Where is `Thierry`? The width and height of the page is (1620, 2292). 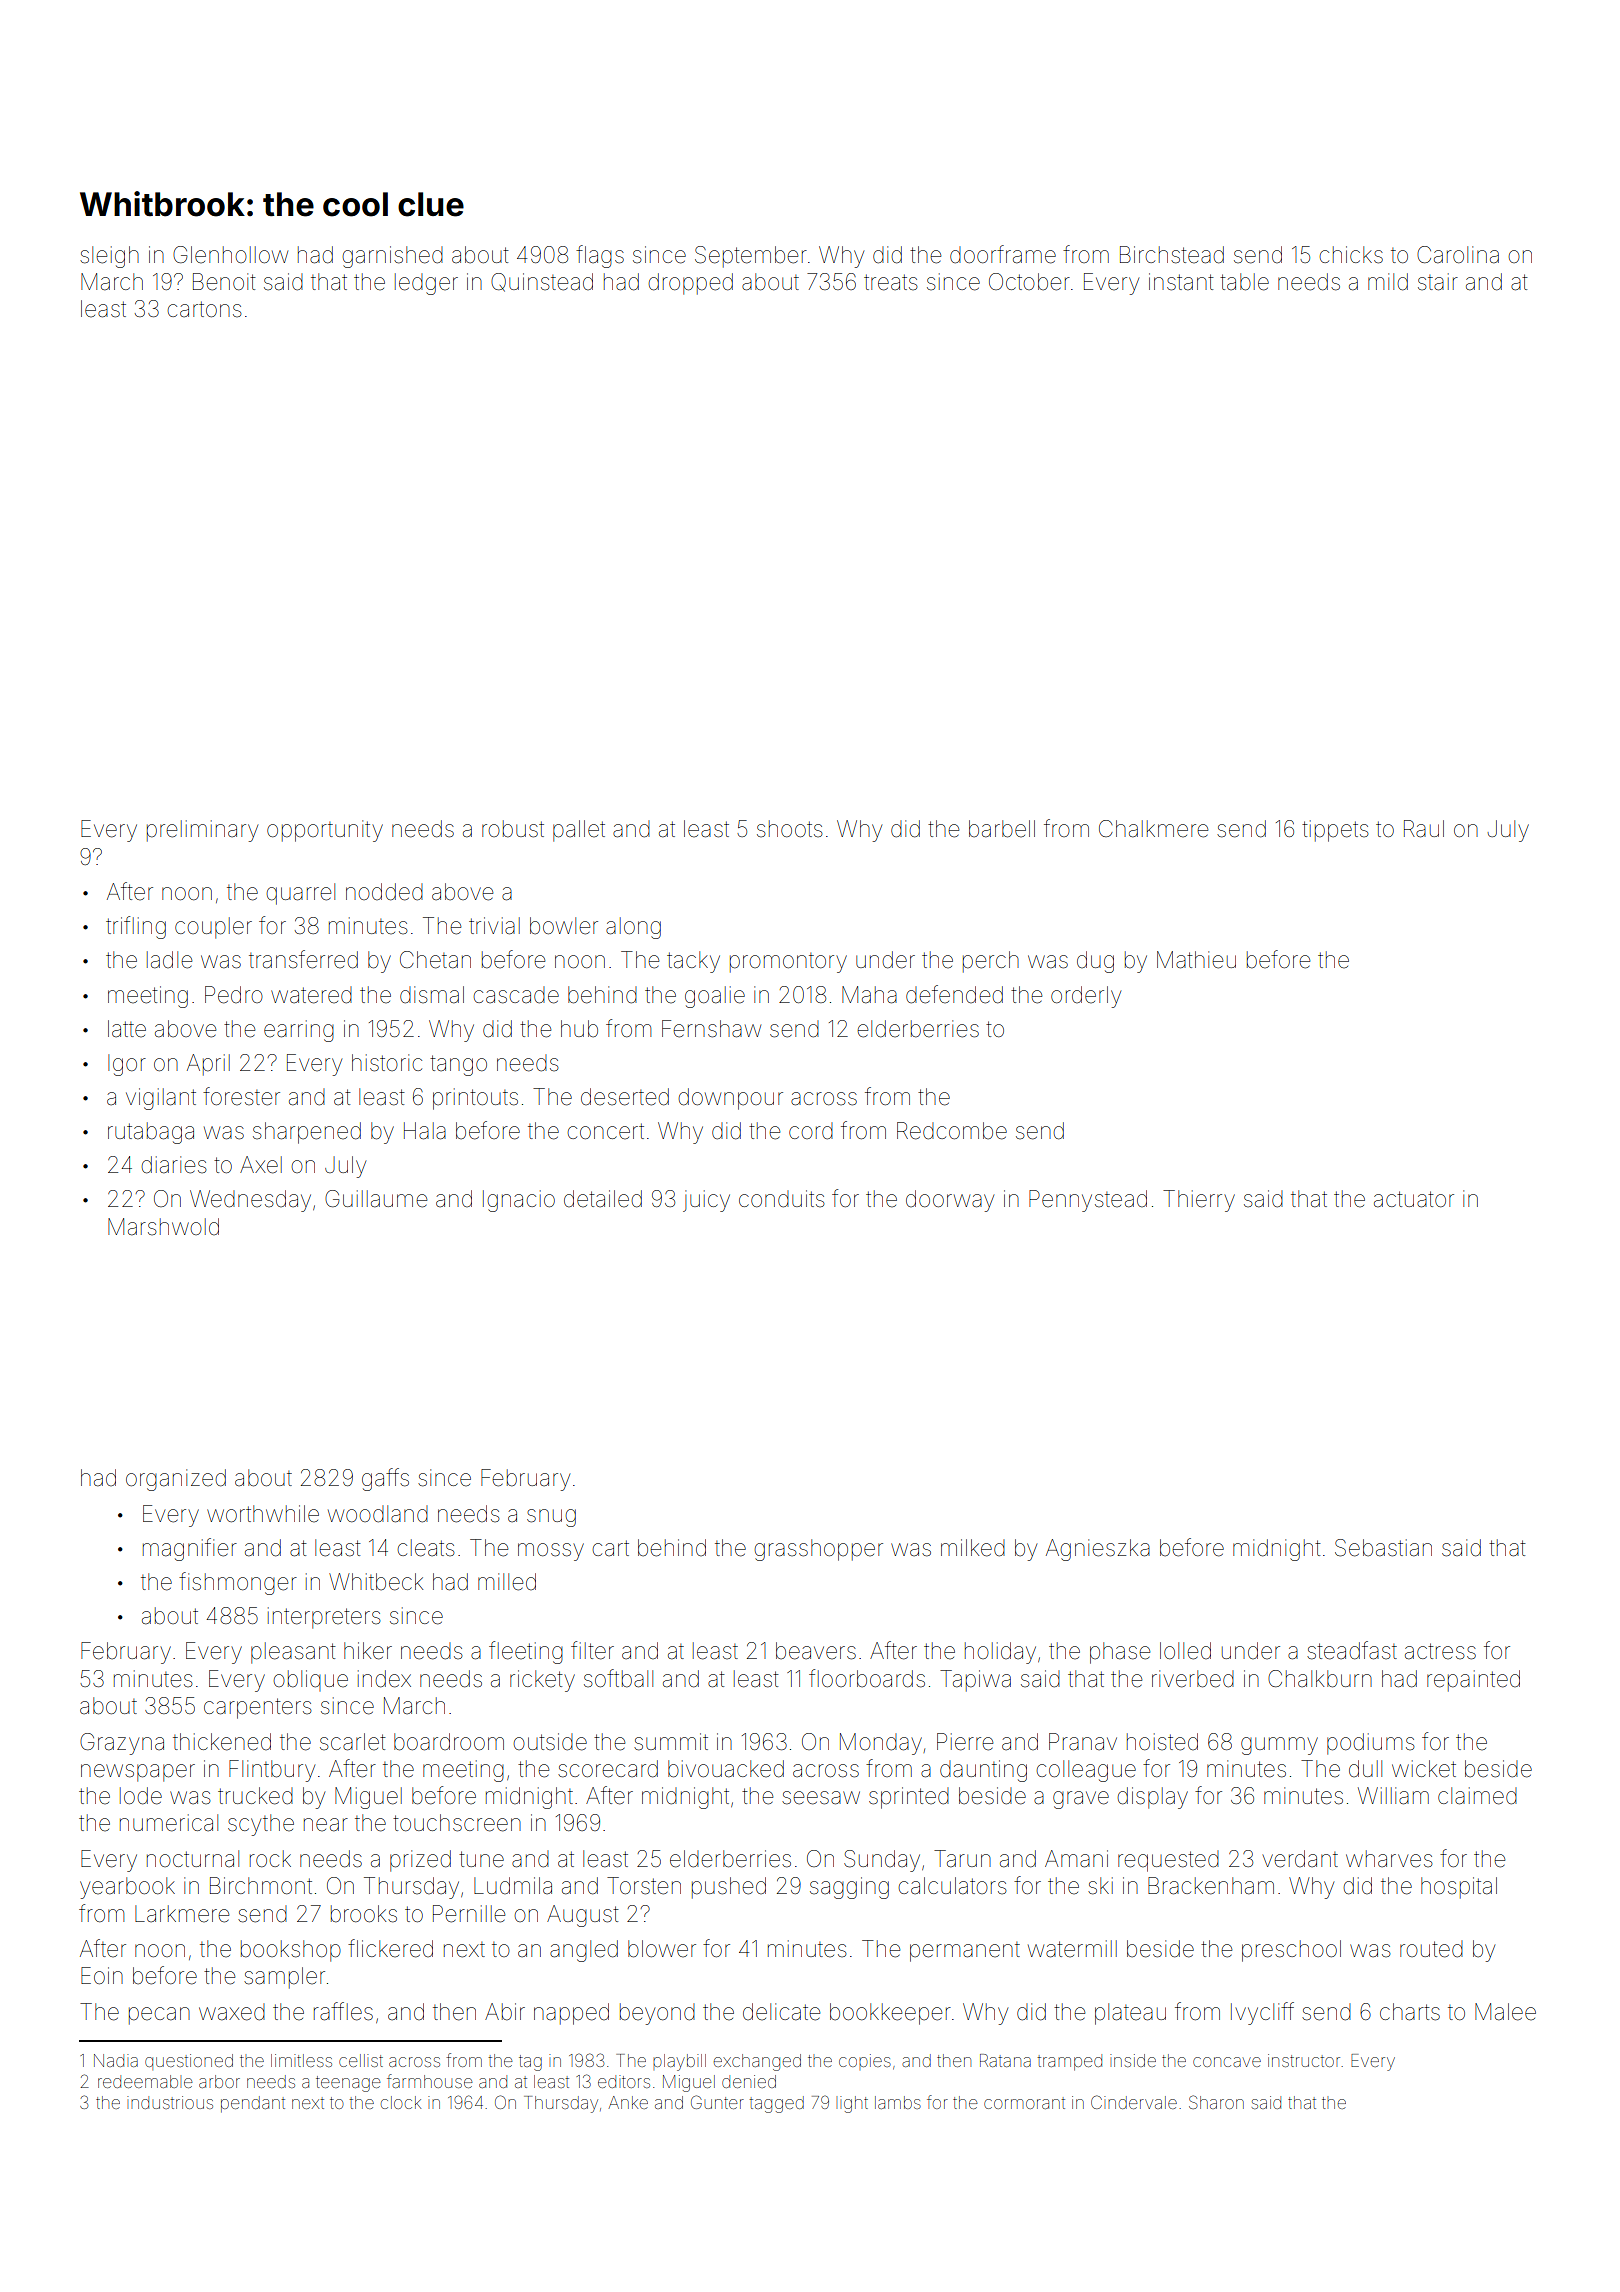
Thierry is located at coordinates (1199, 1201).
